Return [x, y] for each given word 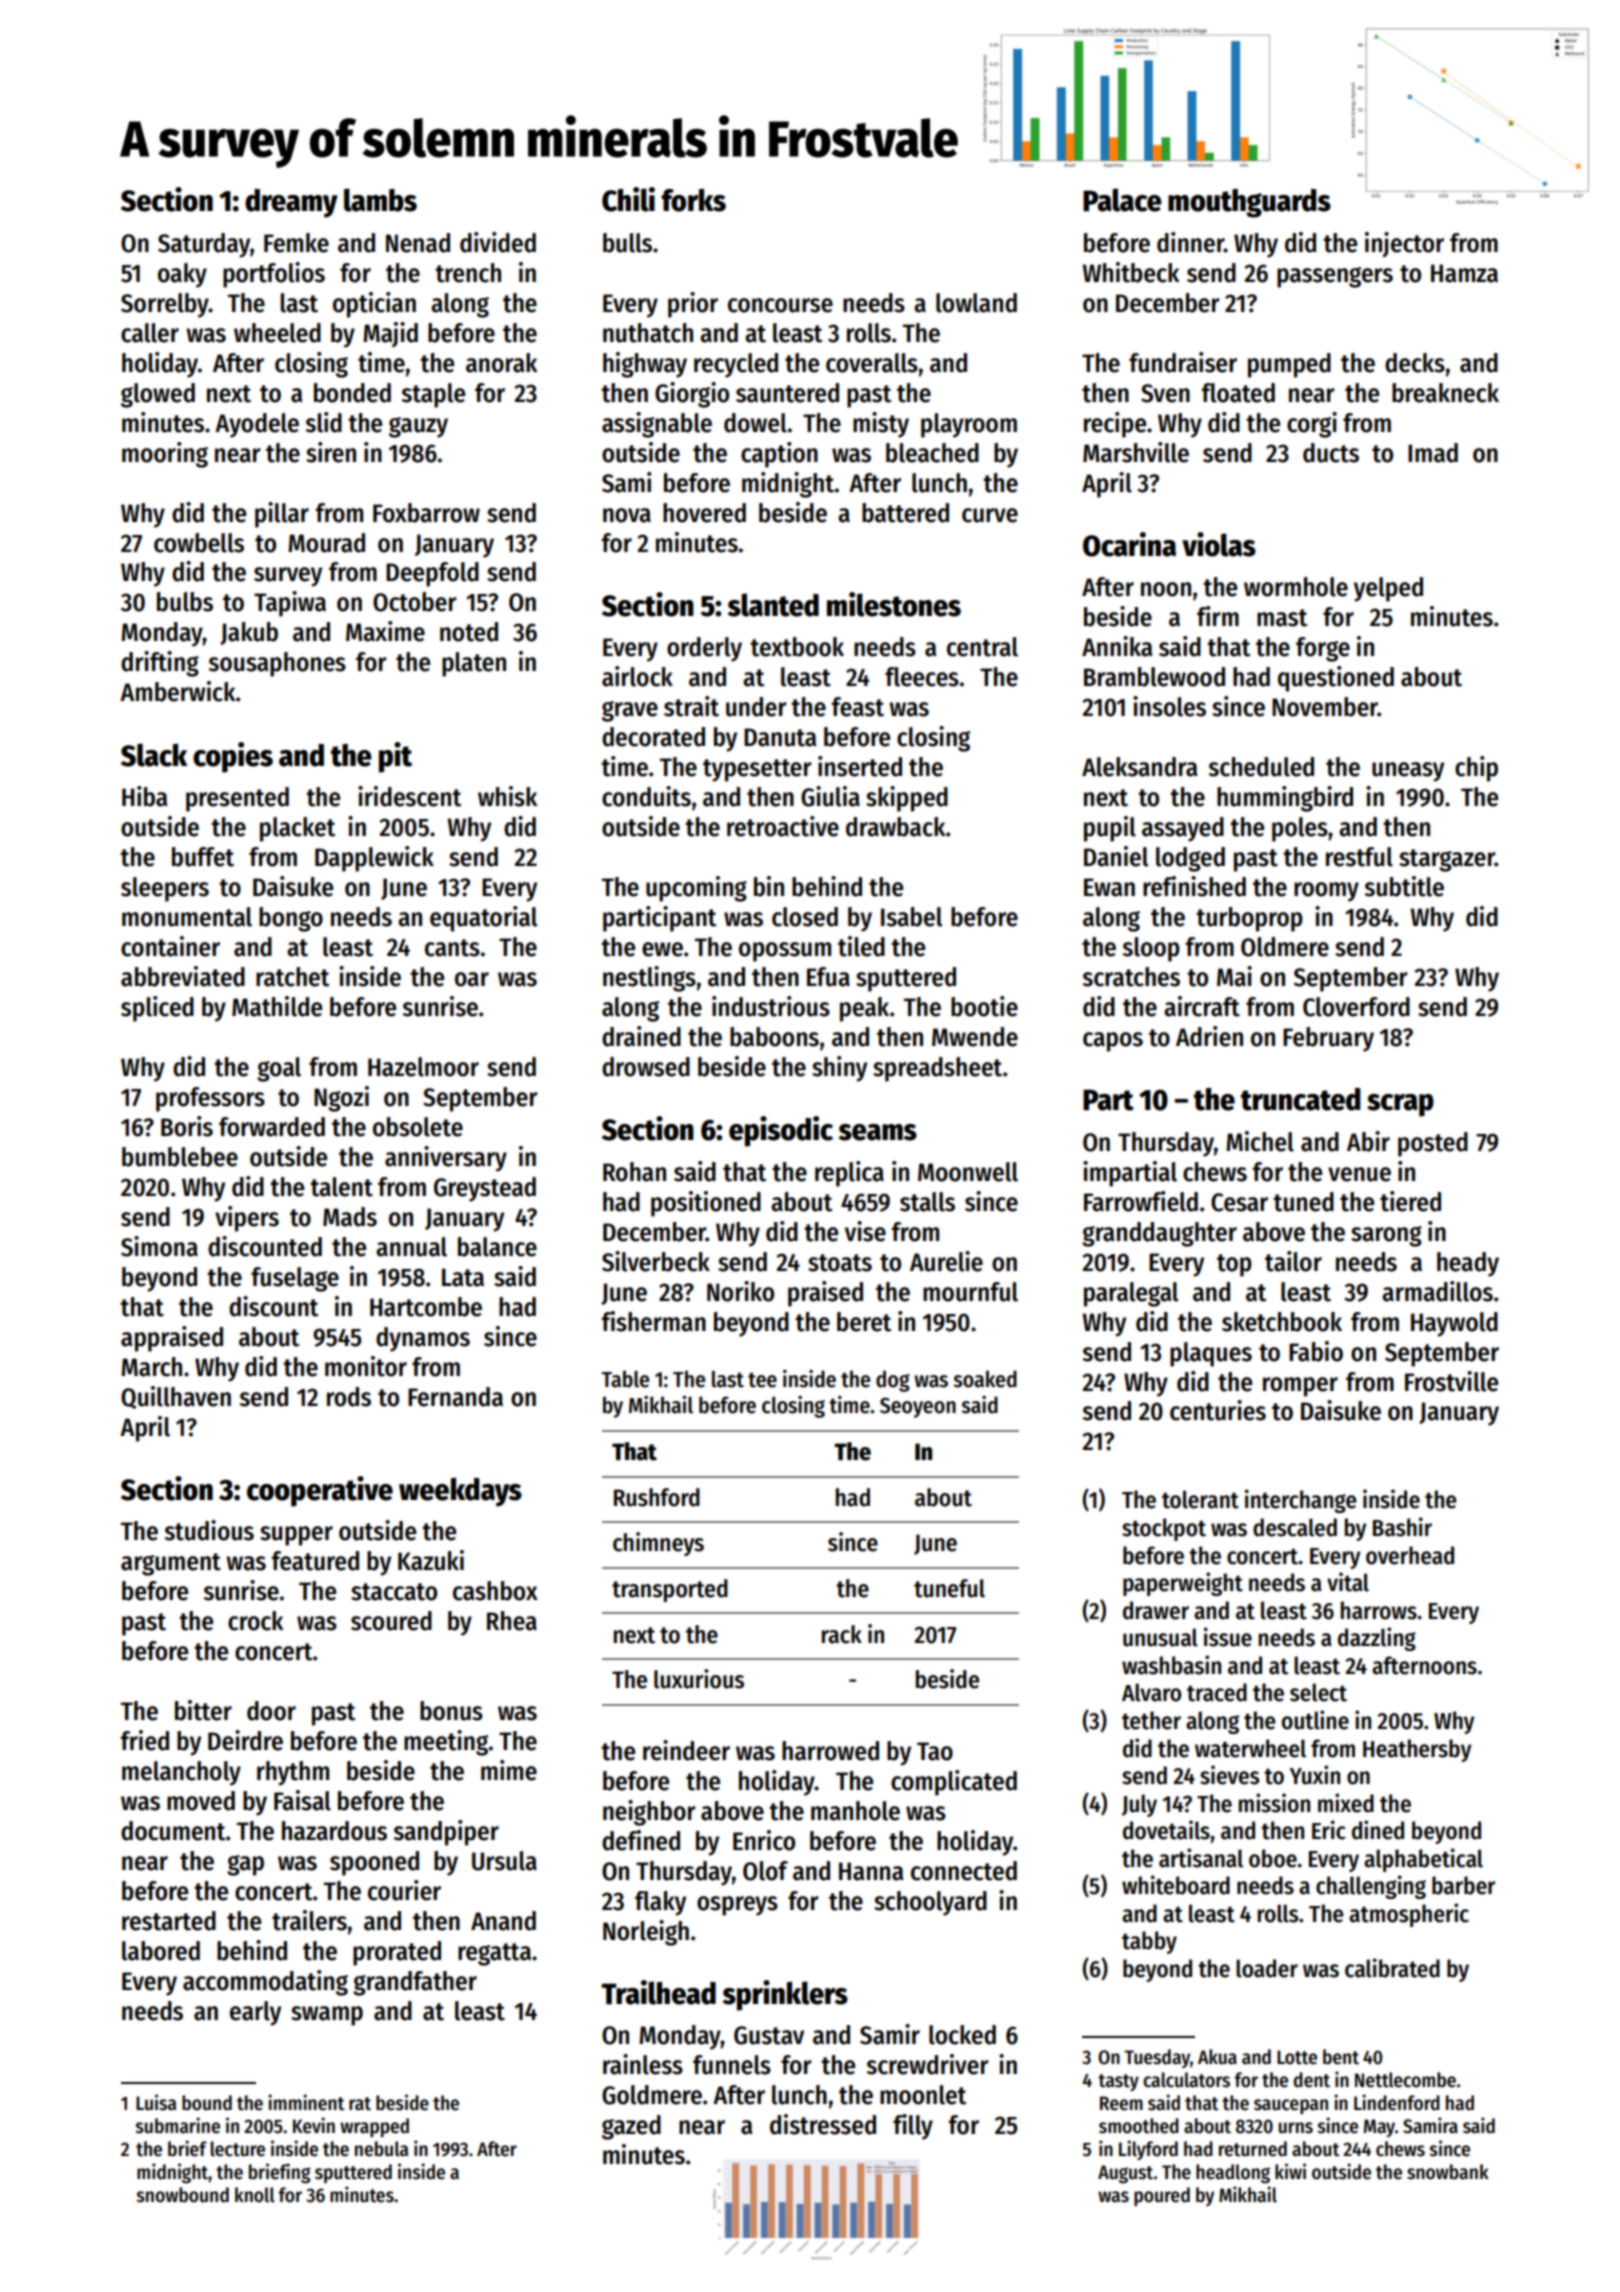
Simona [159, 1246]
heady [1468, 1264]
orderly [704, 649]
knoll [255, 2195]
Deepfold [432, 574]
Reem [1121, 2103]
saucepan [1291, 2106]
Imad [1433, 453]
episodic [781, 1131]
